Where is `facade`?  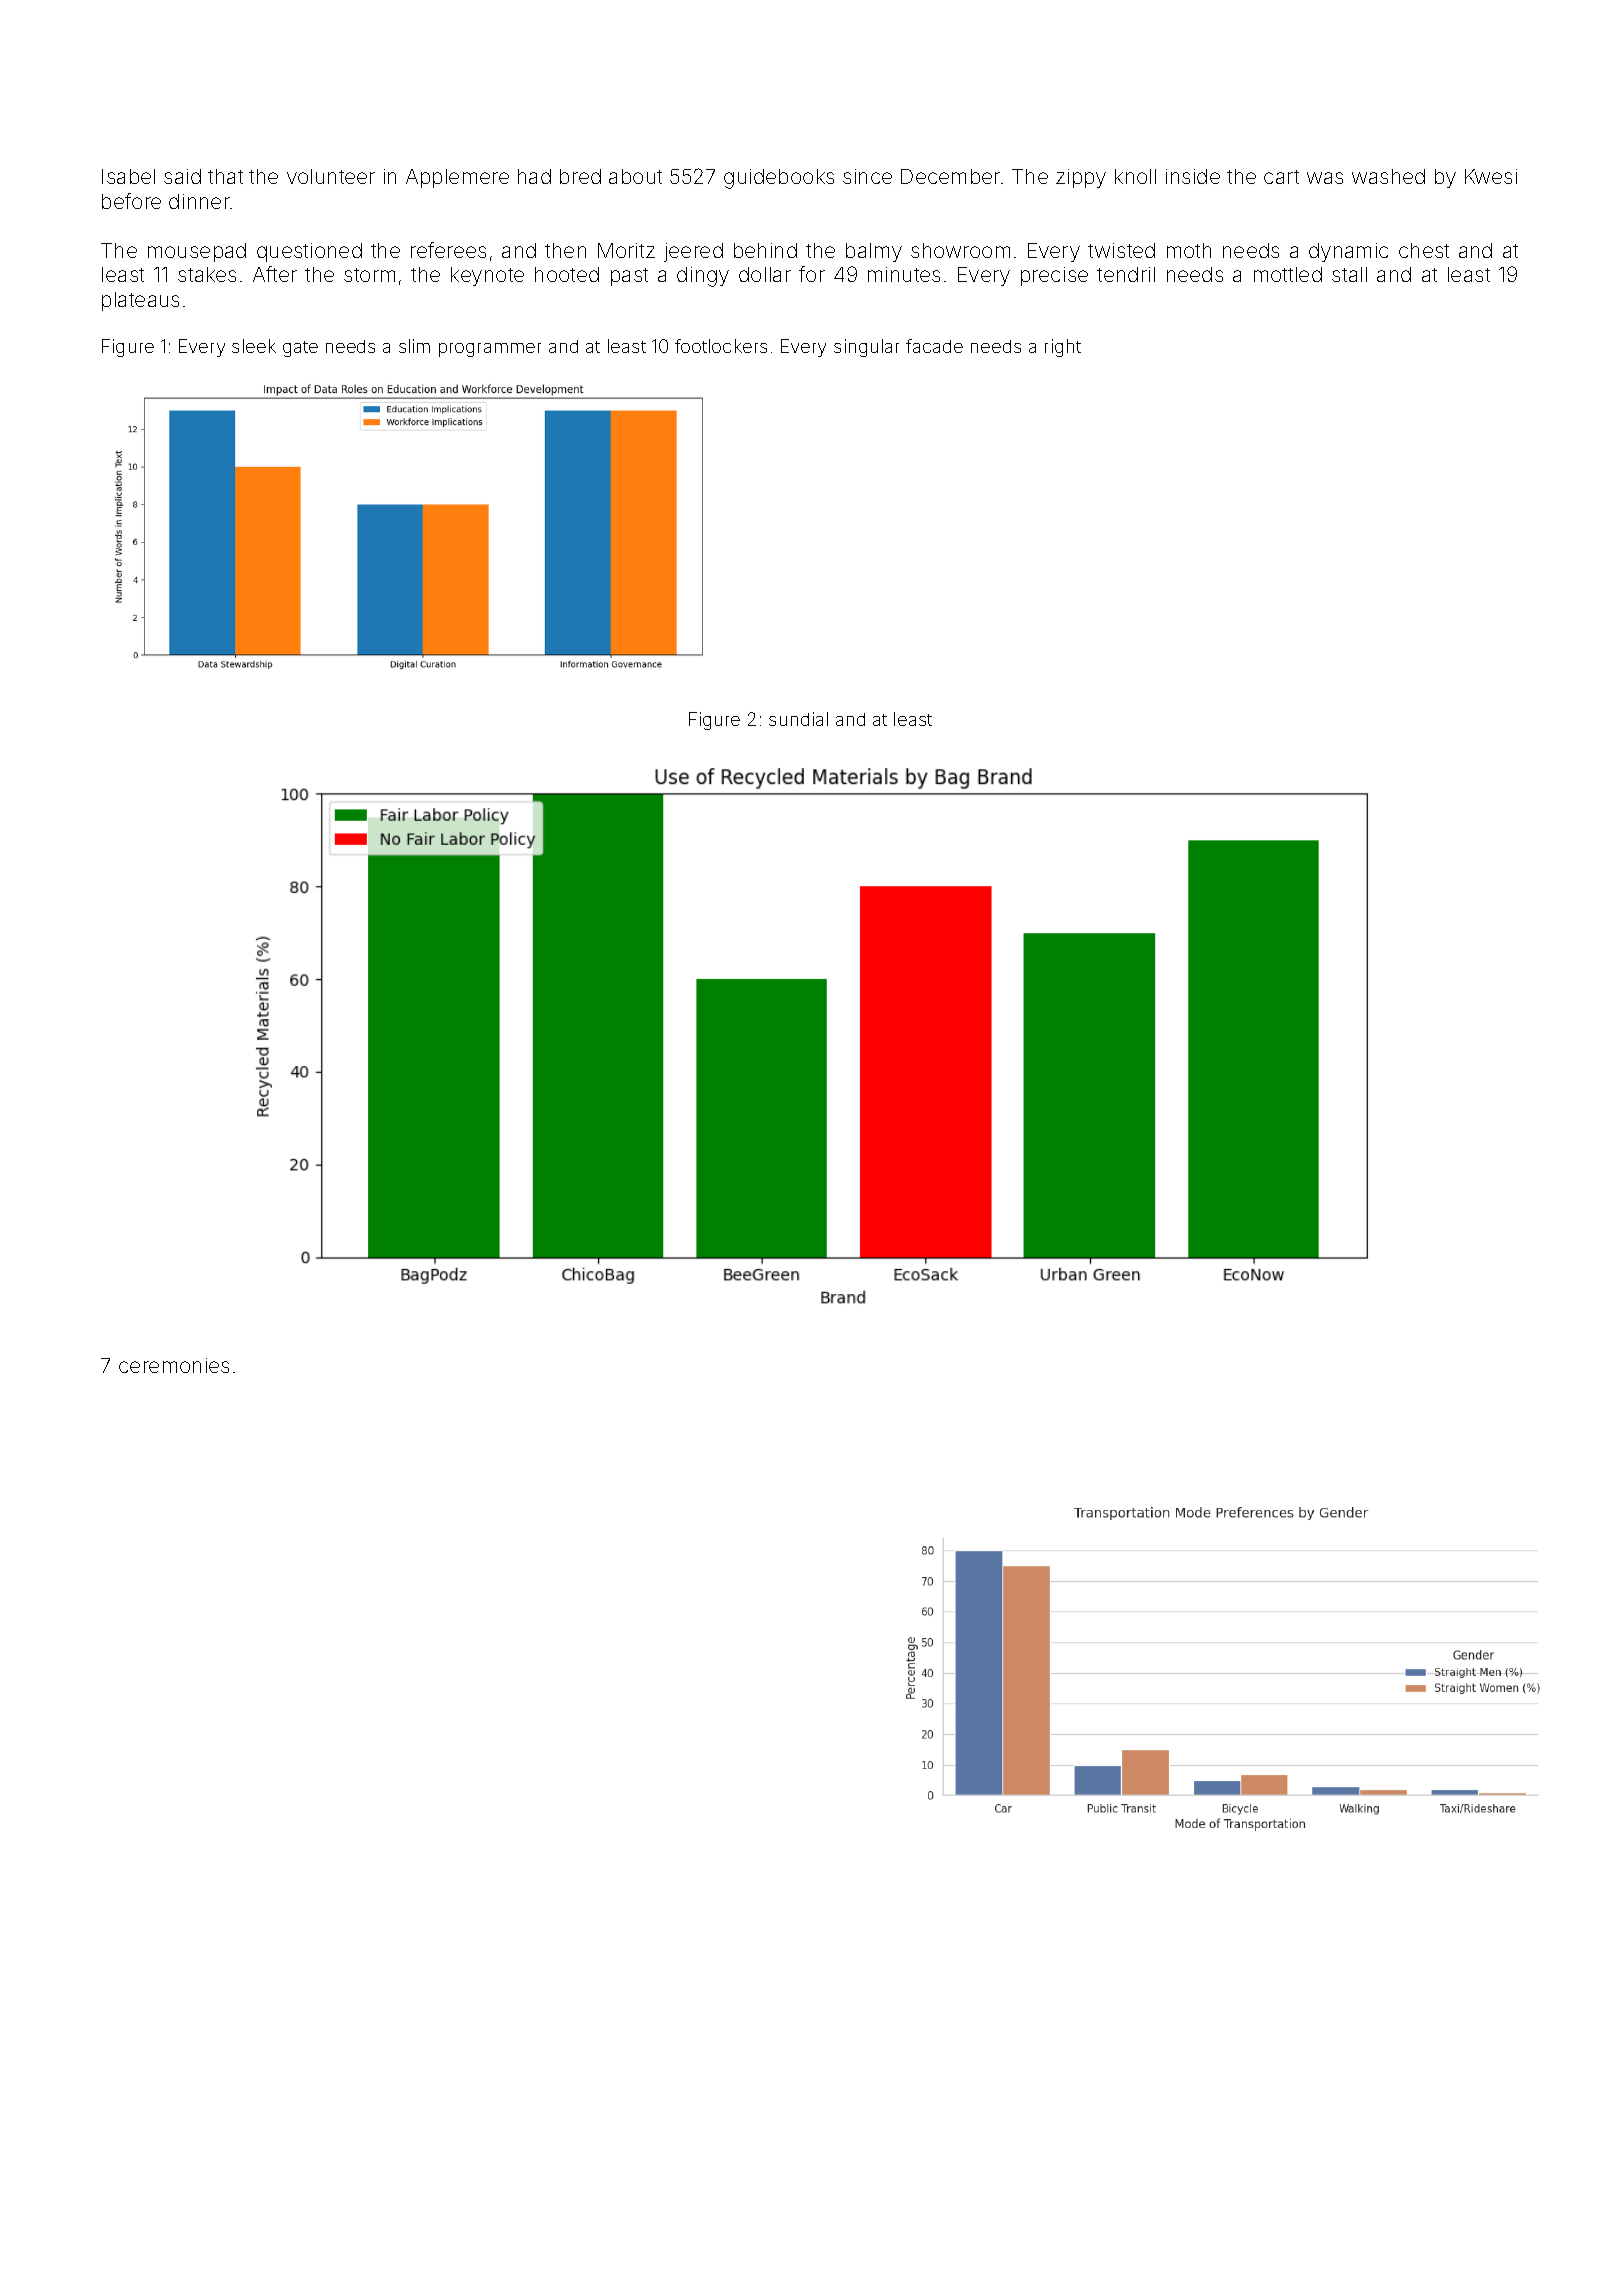
facade is located at coordinates (934, 346).
